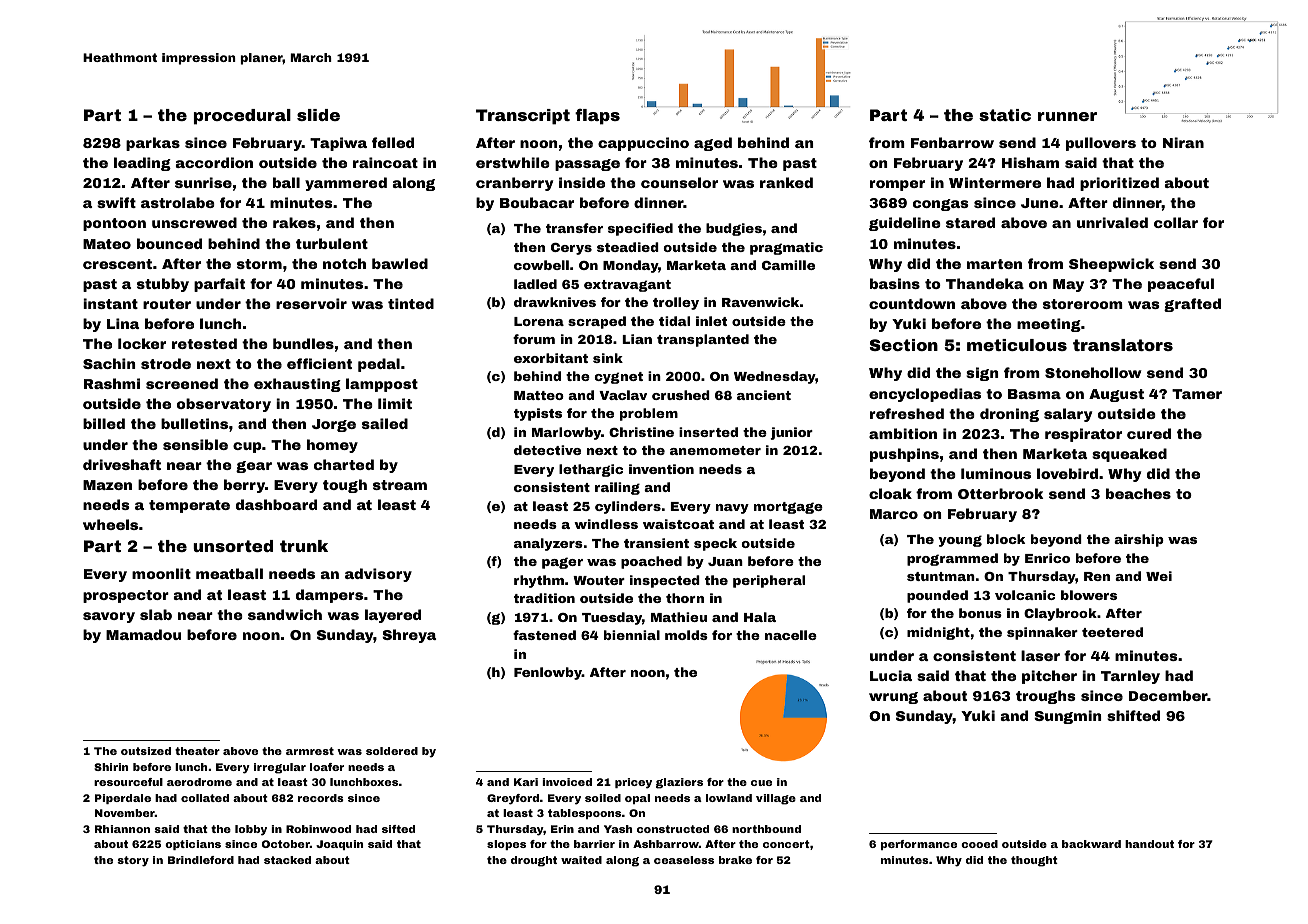 This document has width=1308, height=924. Describe the element at coordinates (890, 493) in the document. I see `cloak` at that location.
